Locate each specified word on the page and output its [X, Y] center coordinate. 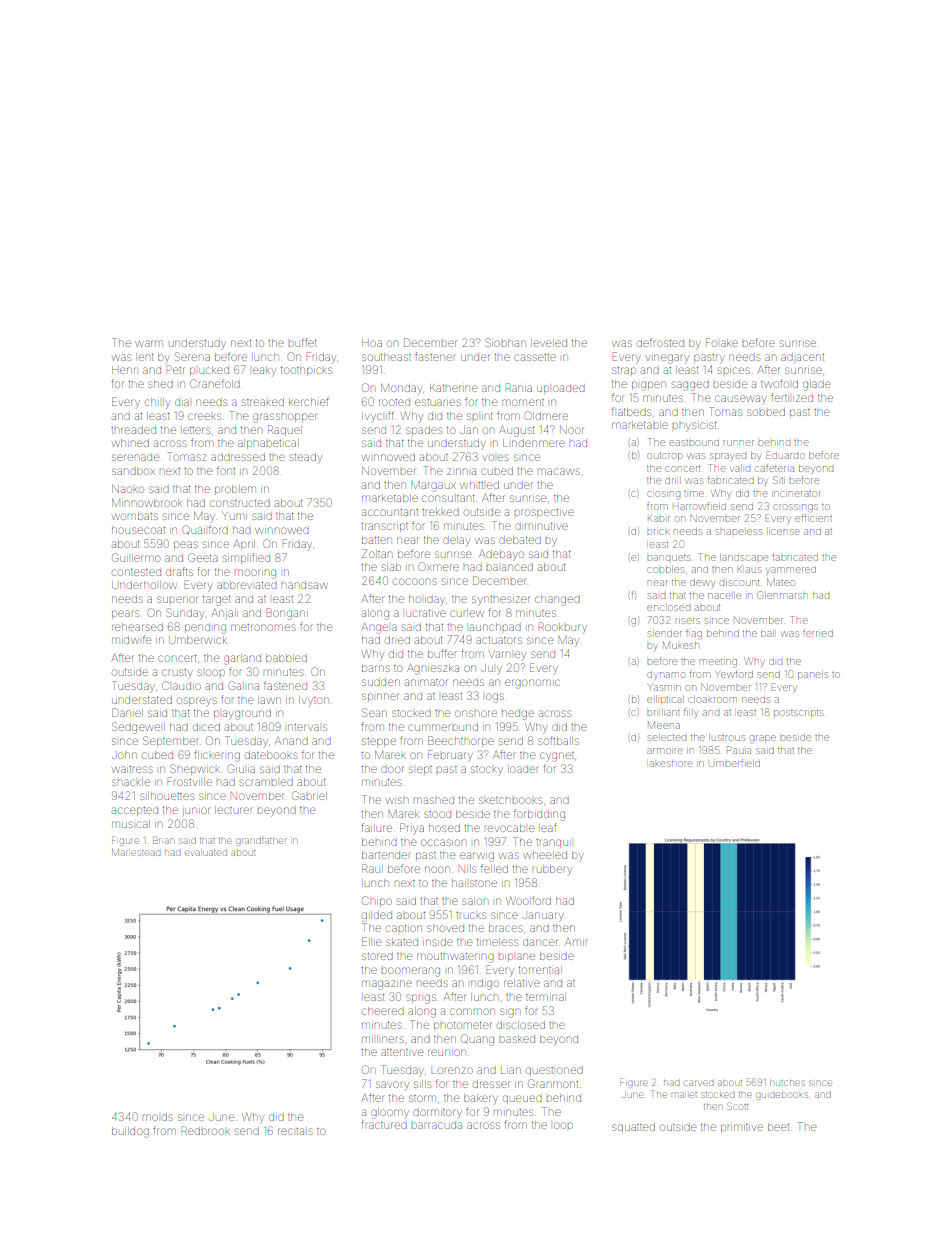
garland [242, 660]
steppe [379, 742]
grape [763, 739]
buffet [303, 342]
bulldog [130, 1132]
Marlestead [136, 852]
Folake [722, 342]
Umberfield [735, 763]
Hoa [372, 343]
